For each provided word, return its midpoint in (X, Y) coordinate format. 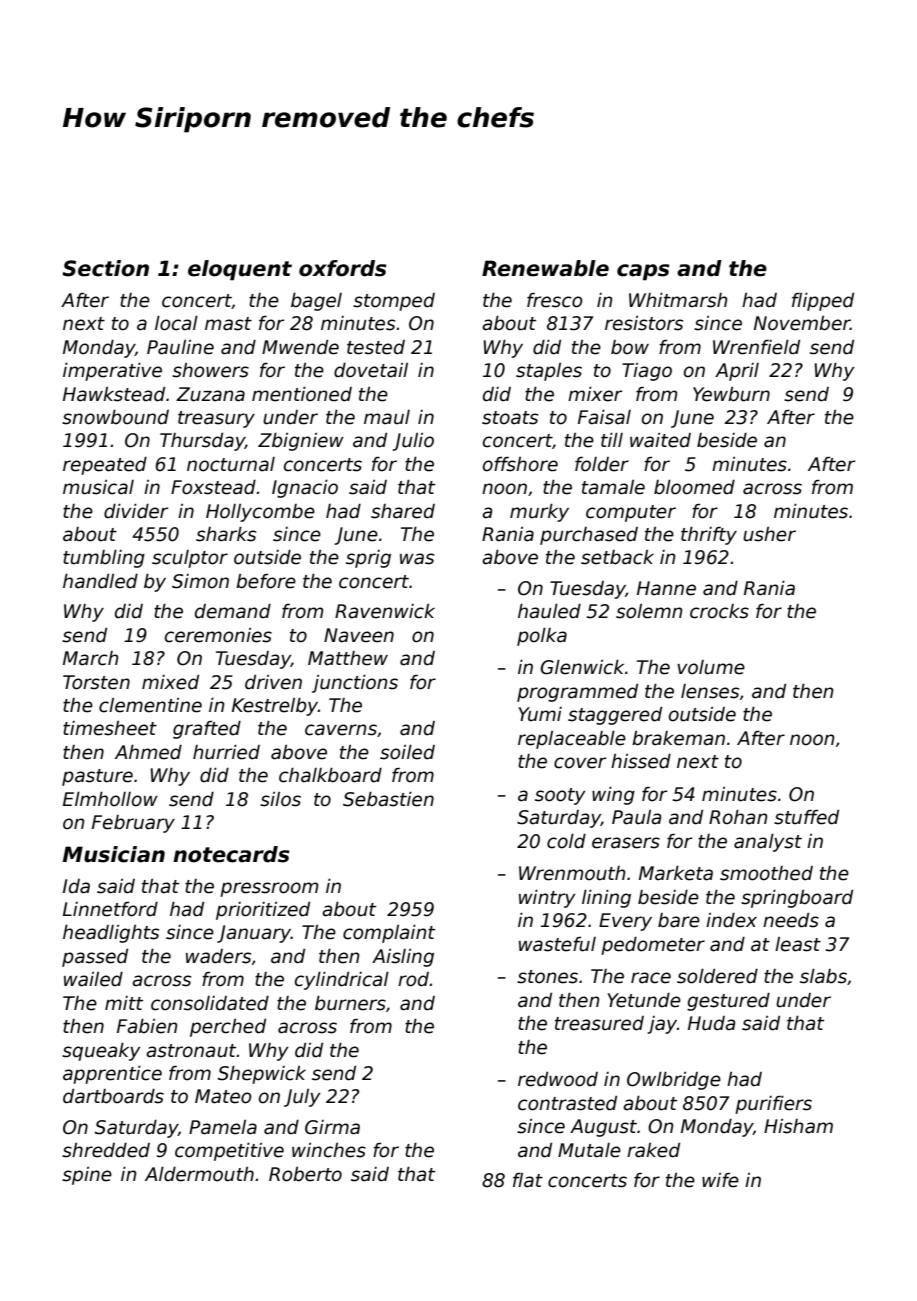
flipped (823, 302)
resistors (644, 323)
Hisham (798, 1126)
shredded (106, 1150)
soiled (407, 752)
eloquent (240, 270)
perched (228, 1028)
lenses (710, 691)
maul (387, 417)
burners (350, 1003)
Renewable (545, 268)
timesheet (110, 728)
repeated (105, 466)
